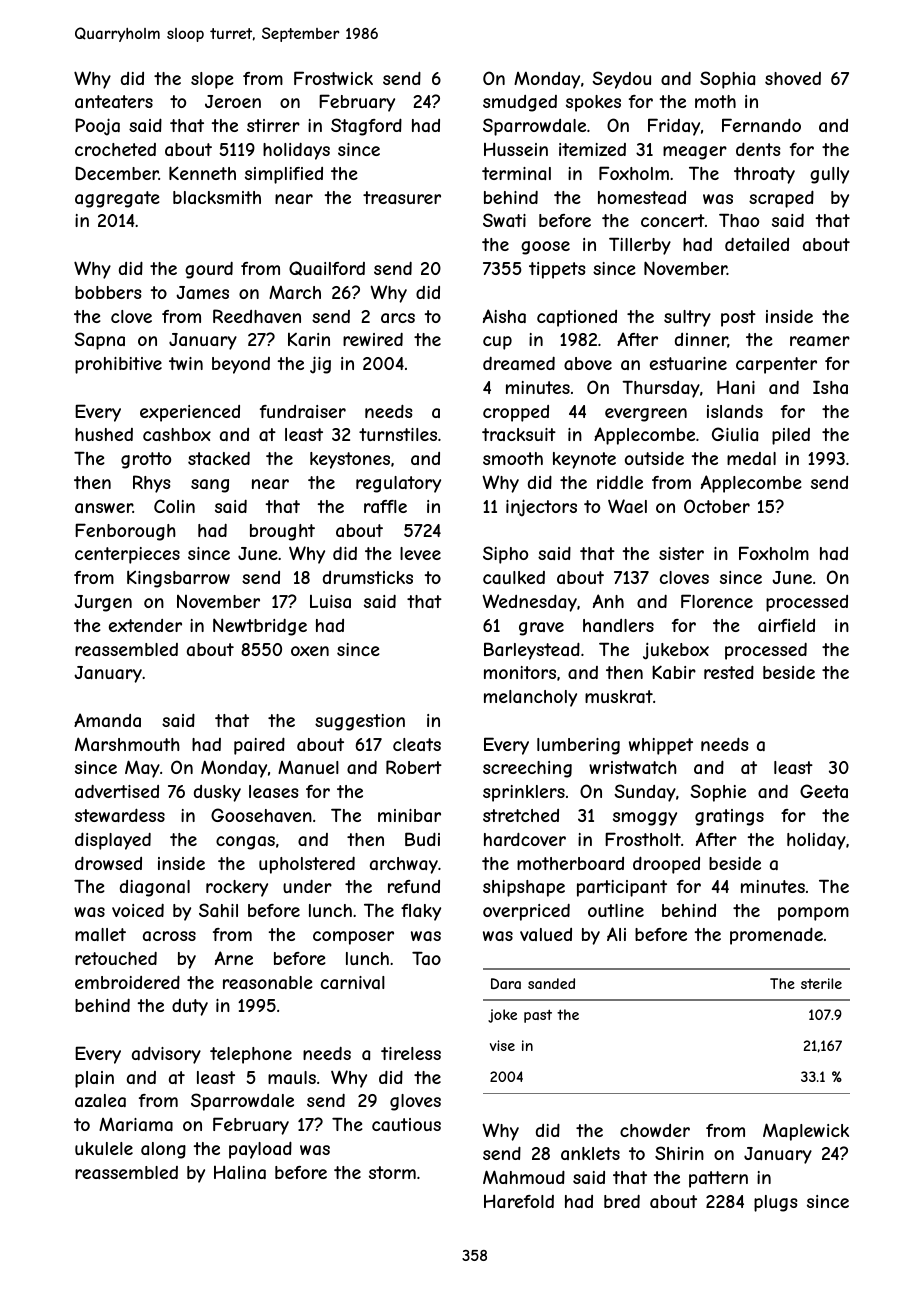 This screenshot has height=1311, width=924. I want to click on dusky, so click(217, 793).
